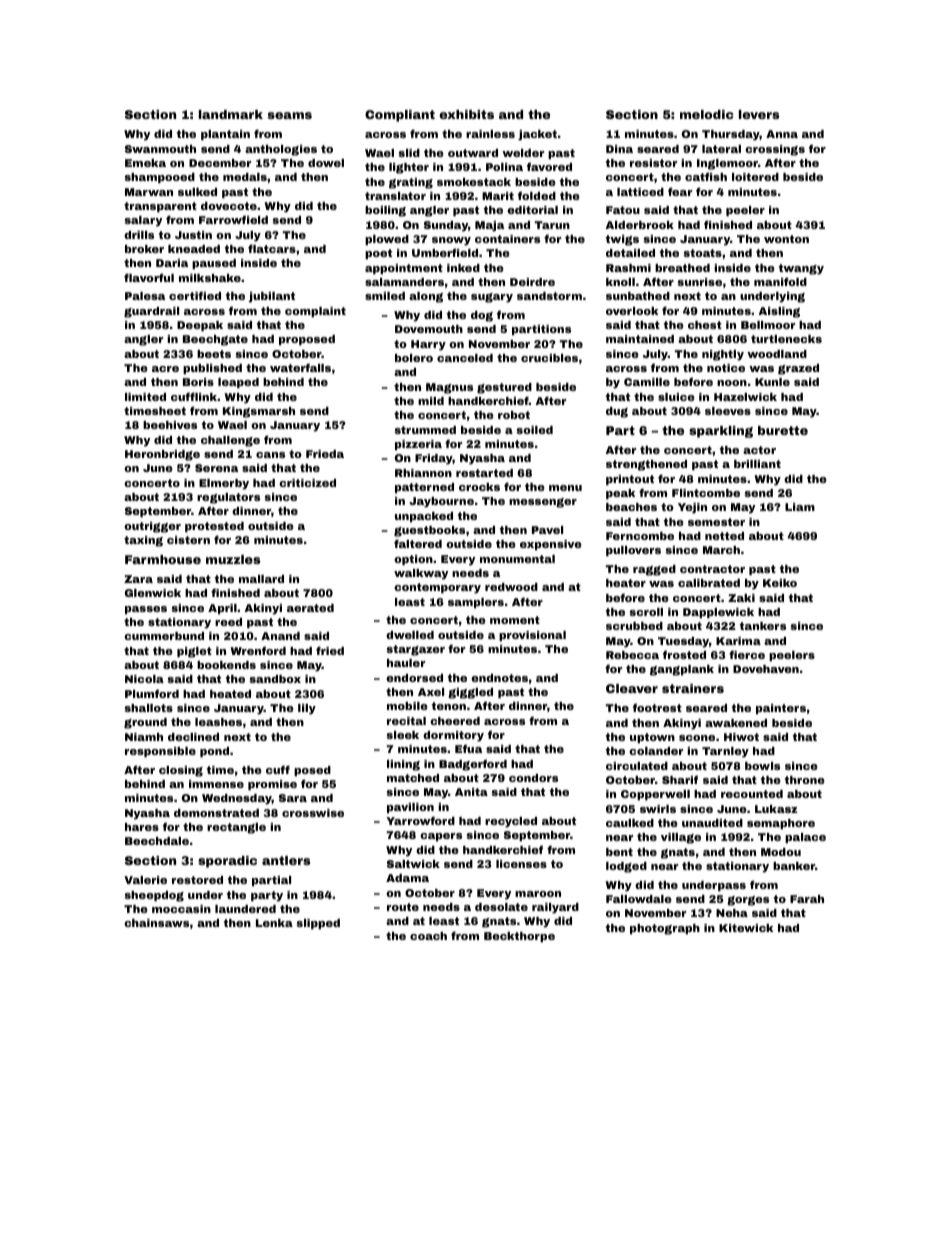  What do you see at coordinates (779, 312) in the page?
I see `Aisling` at bounding box center [779, 312].
